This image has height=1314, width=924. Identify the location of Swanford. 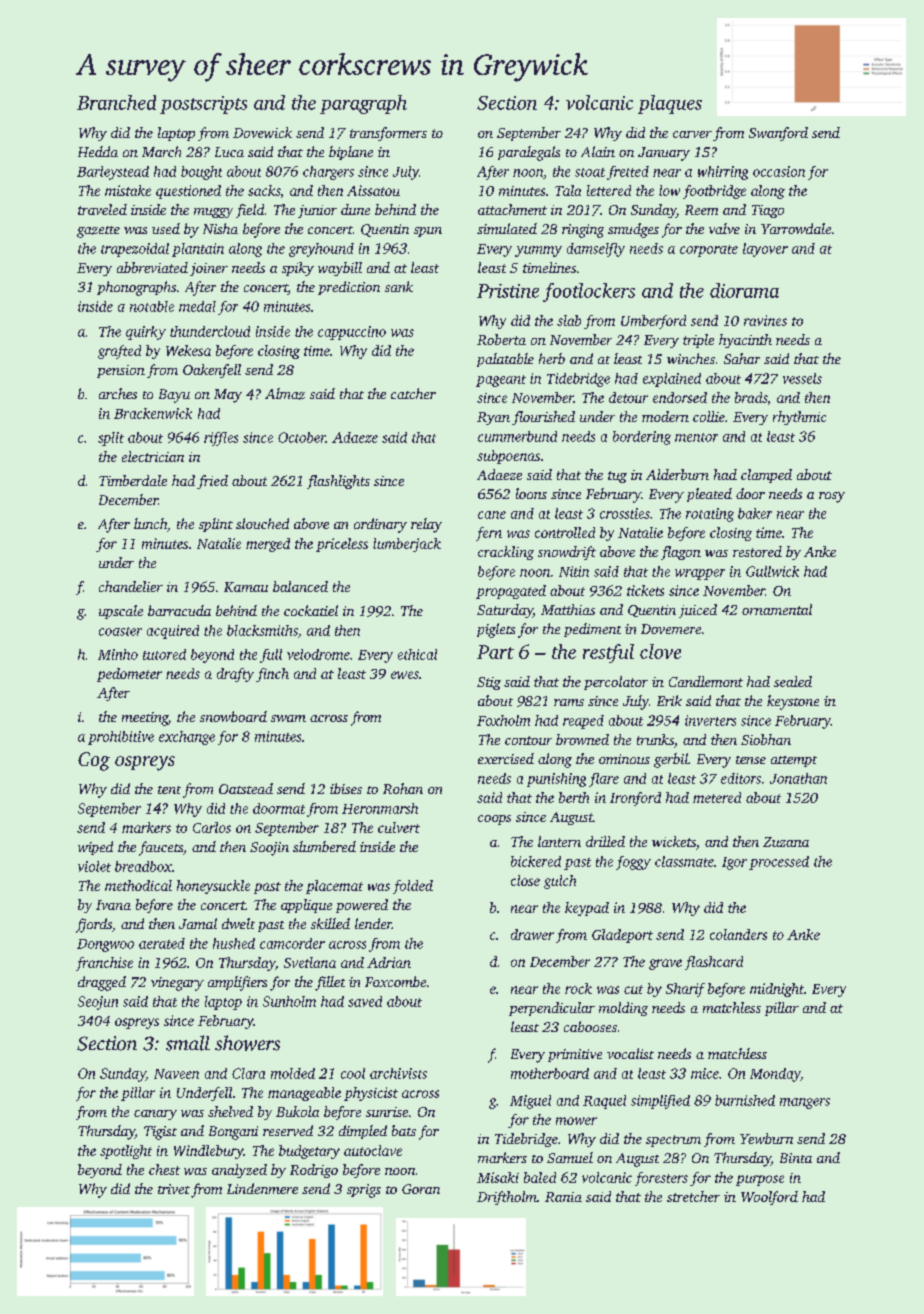
(778, 134).
